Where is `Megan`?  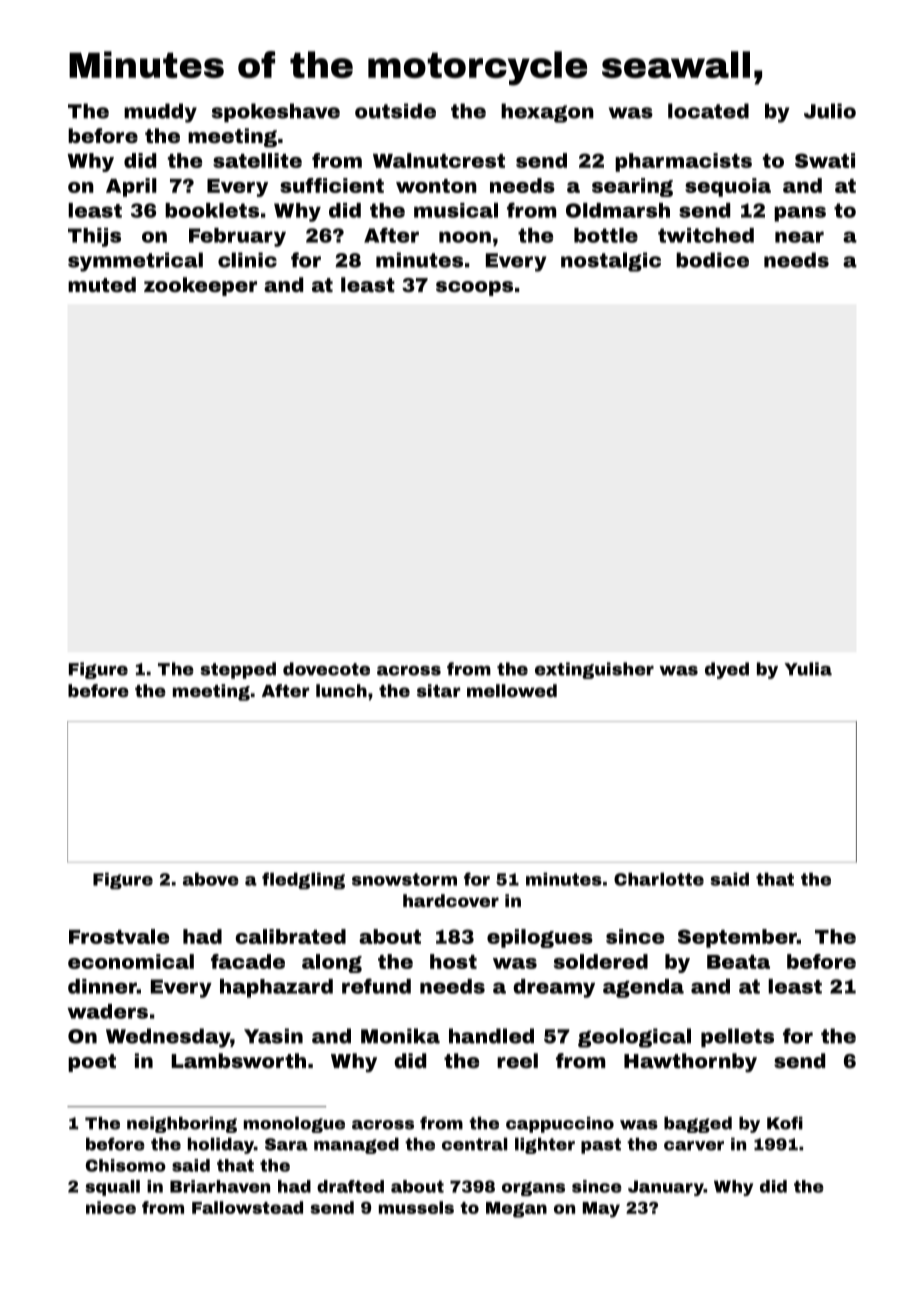
Megan is located at coordinates (516, 1210).
